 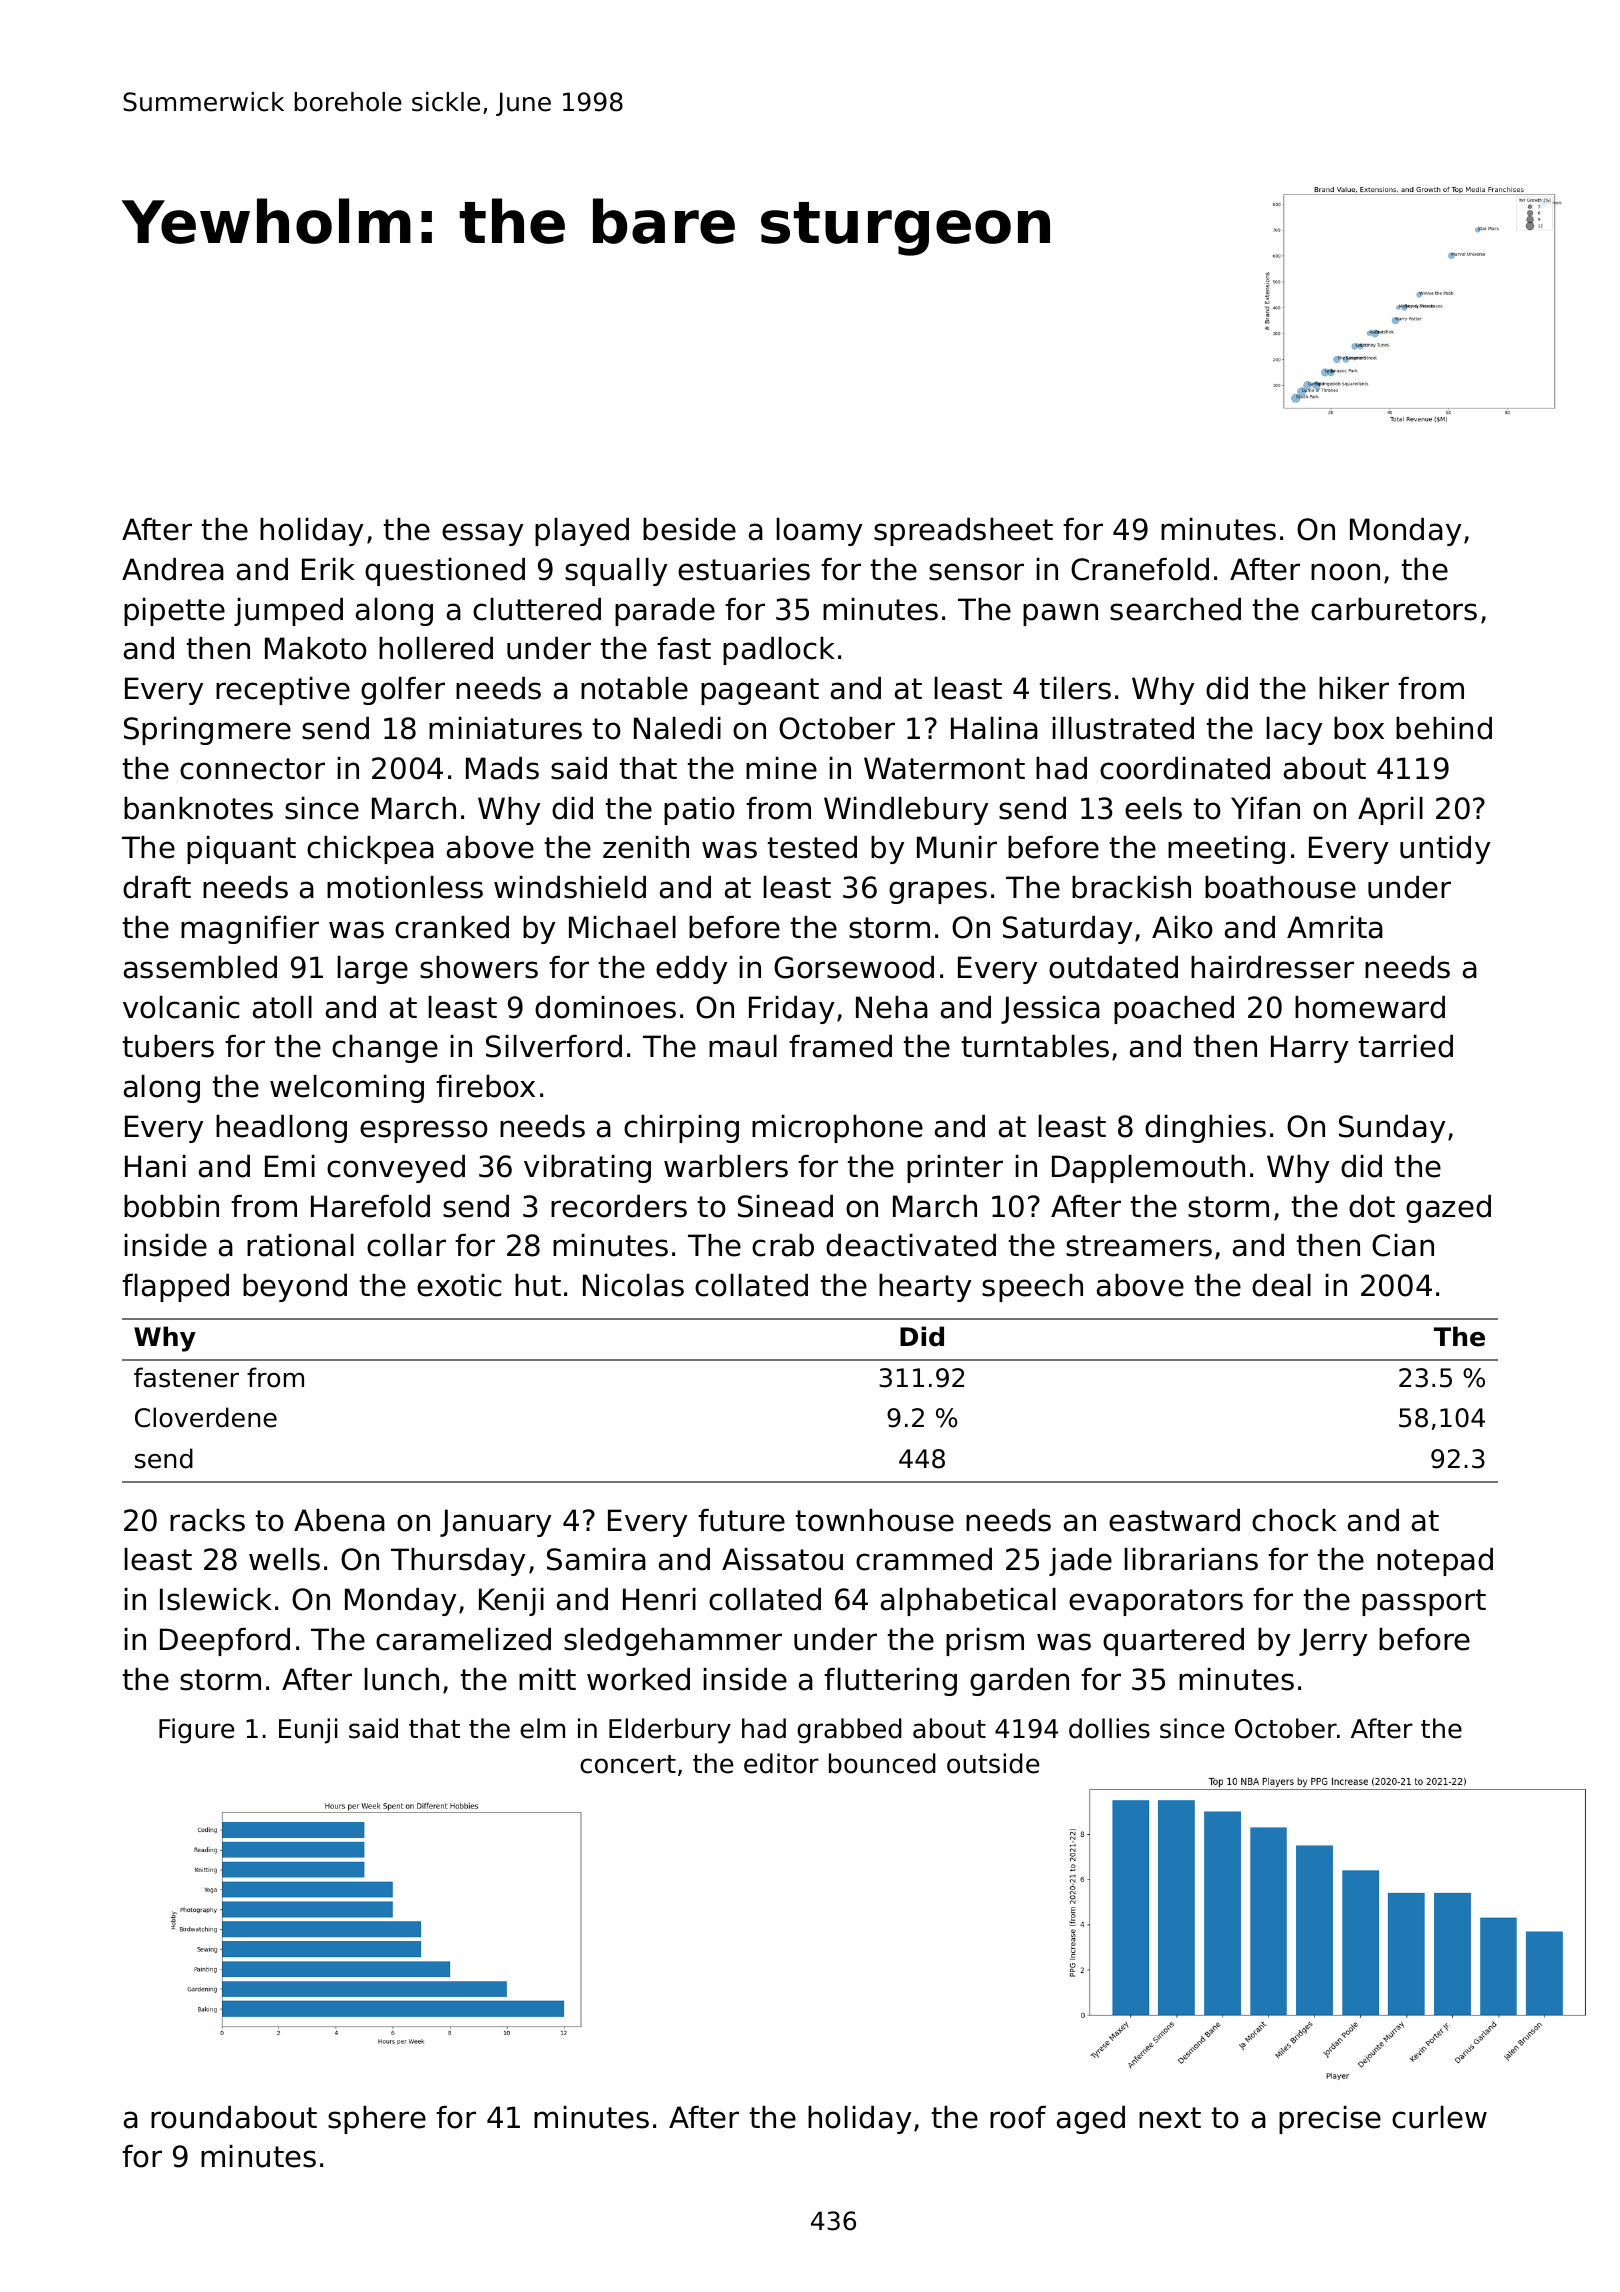 What do you see at coordinates (924, 1559) in the document?
I see `crammed` at bounding box center [924, 1559].
